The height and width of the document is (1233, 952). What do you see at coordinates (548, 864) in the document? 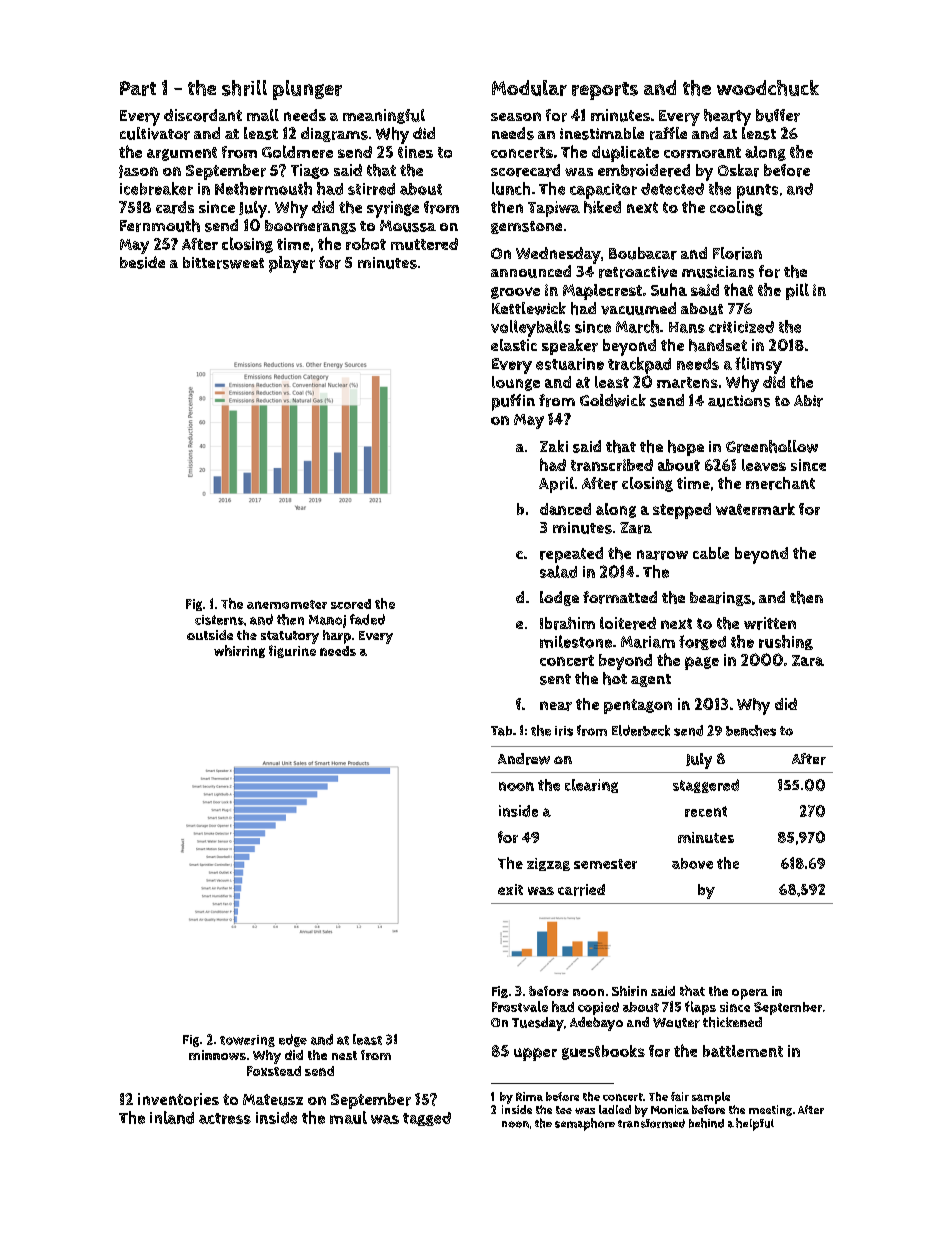
I see `zigzag` at bounding box center [548, 864].
